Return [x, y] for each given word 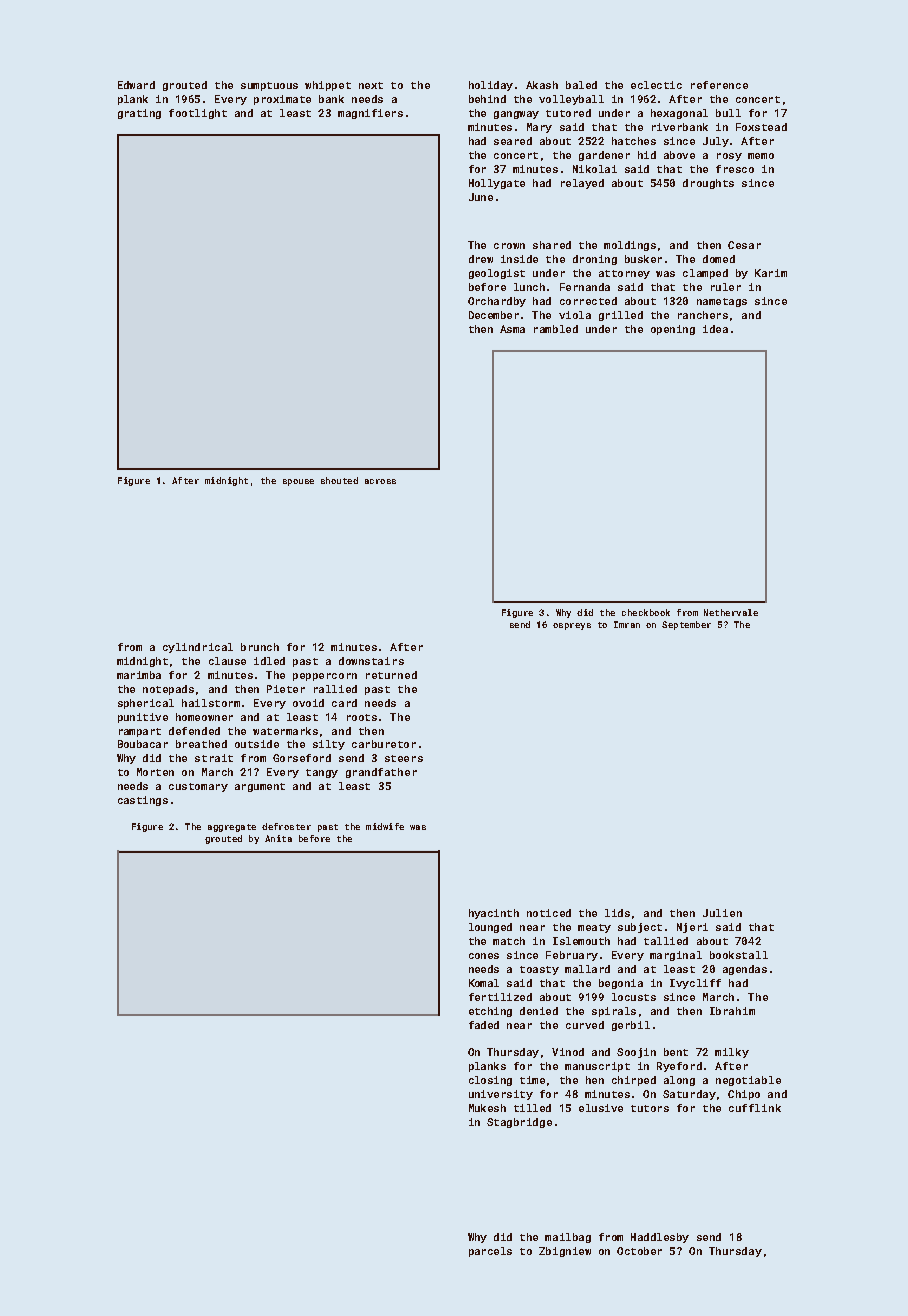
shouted [339, 480]
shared [552, 245]
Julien [722, 913]
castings [143, 801]
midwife [385, 826]
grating [139, 114]
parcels [490, 1252]
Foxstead [761, 127]
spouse [298, 482]
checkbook [646, 612]
